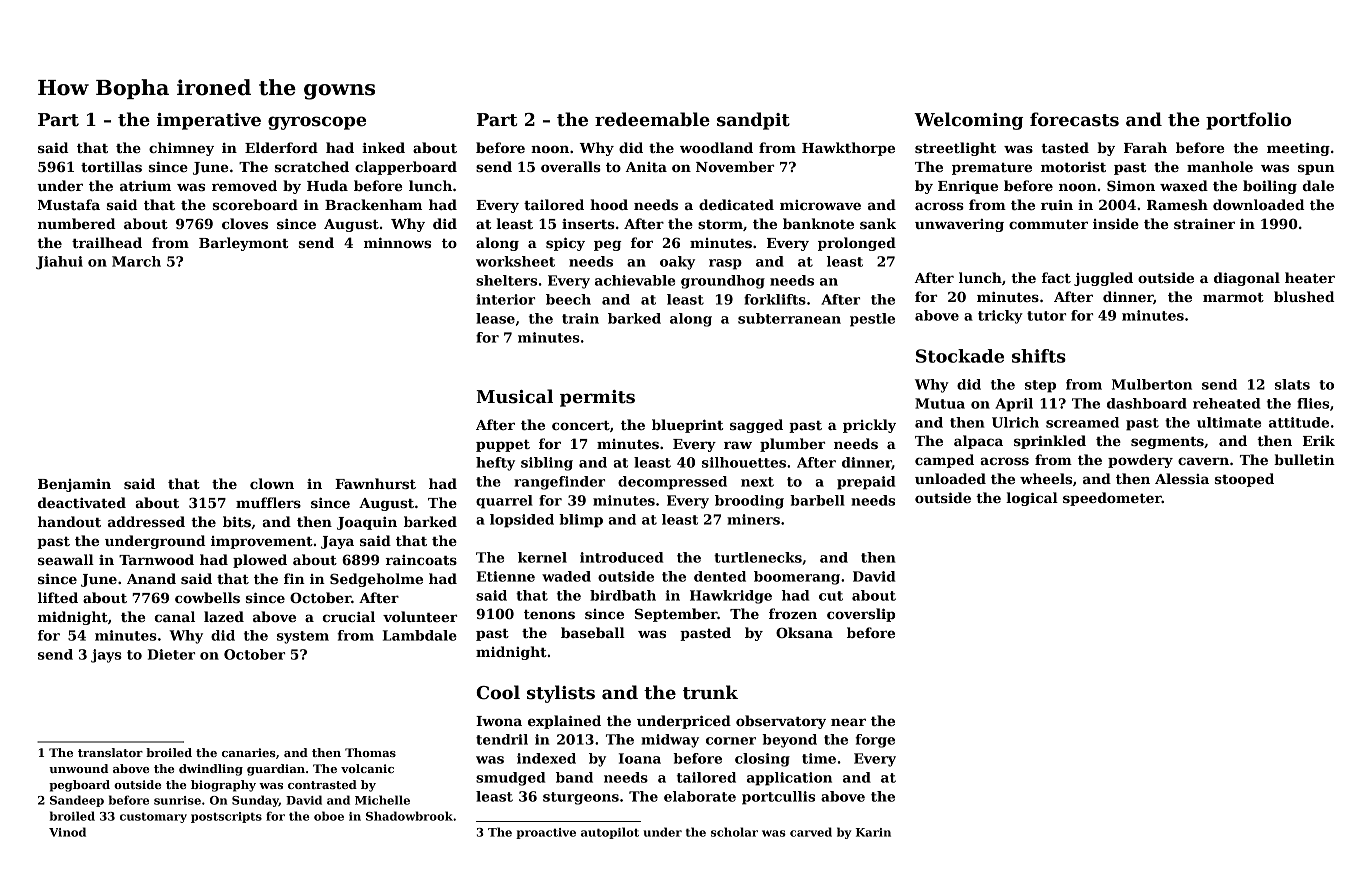  Describe the element at coordinates (327, 185) in the screenshot. I see `Huda` at that location.
